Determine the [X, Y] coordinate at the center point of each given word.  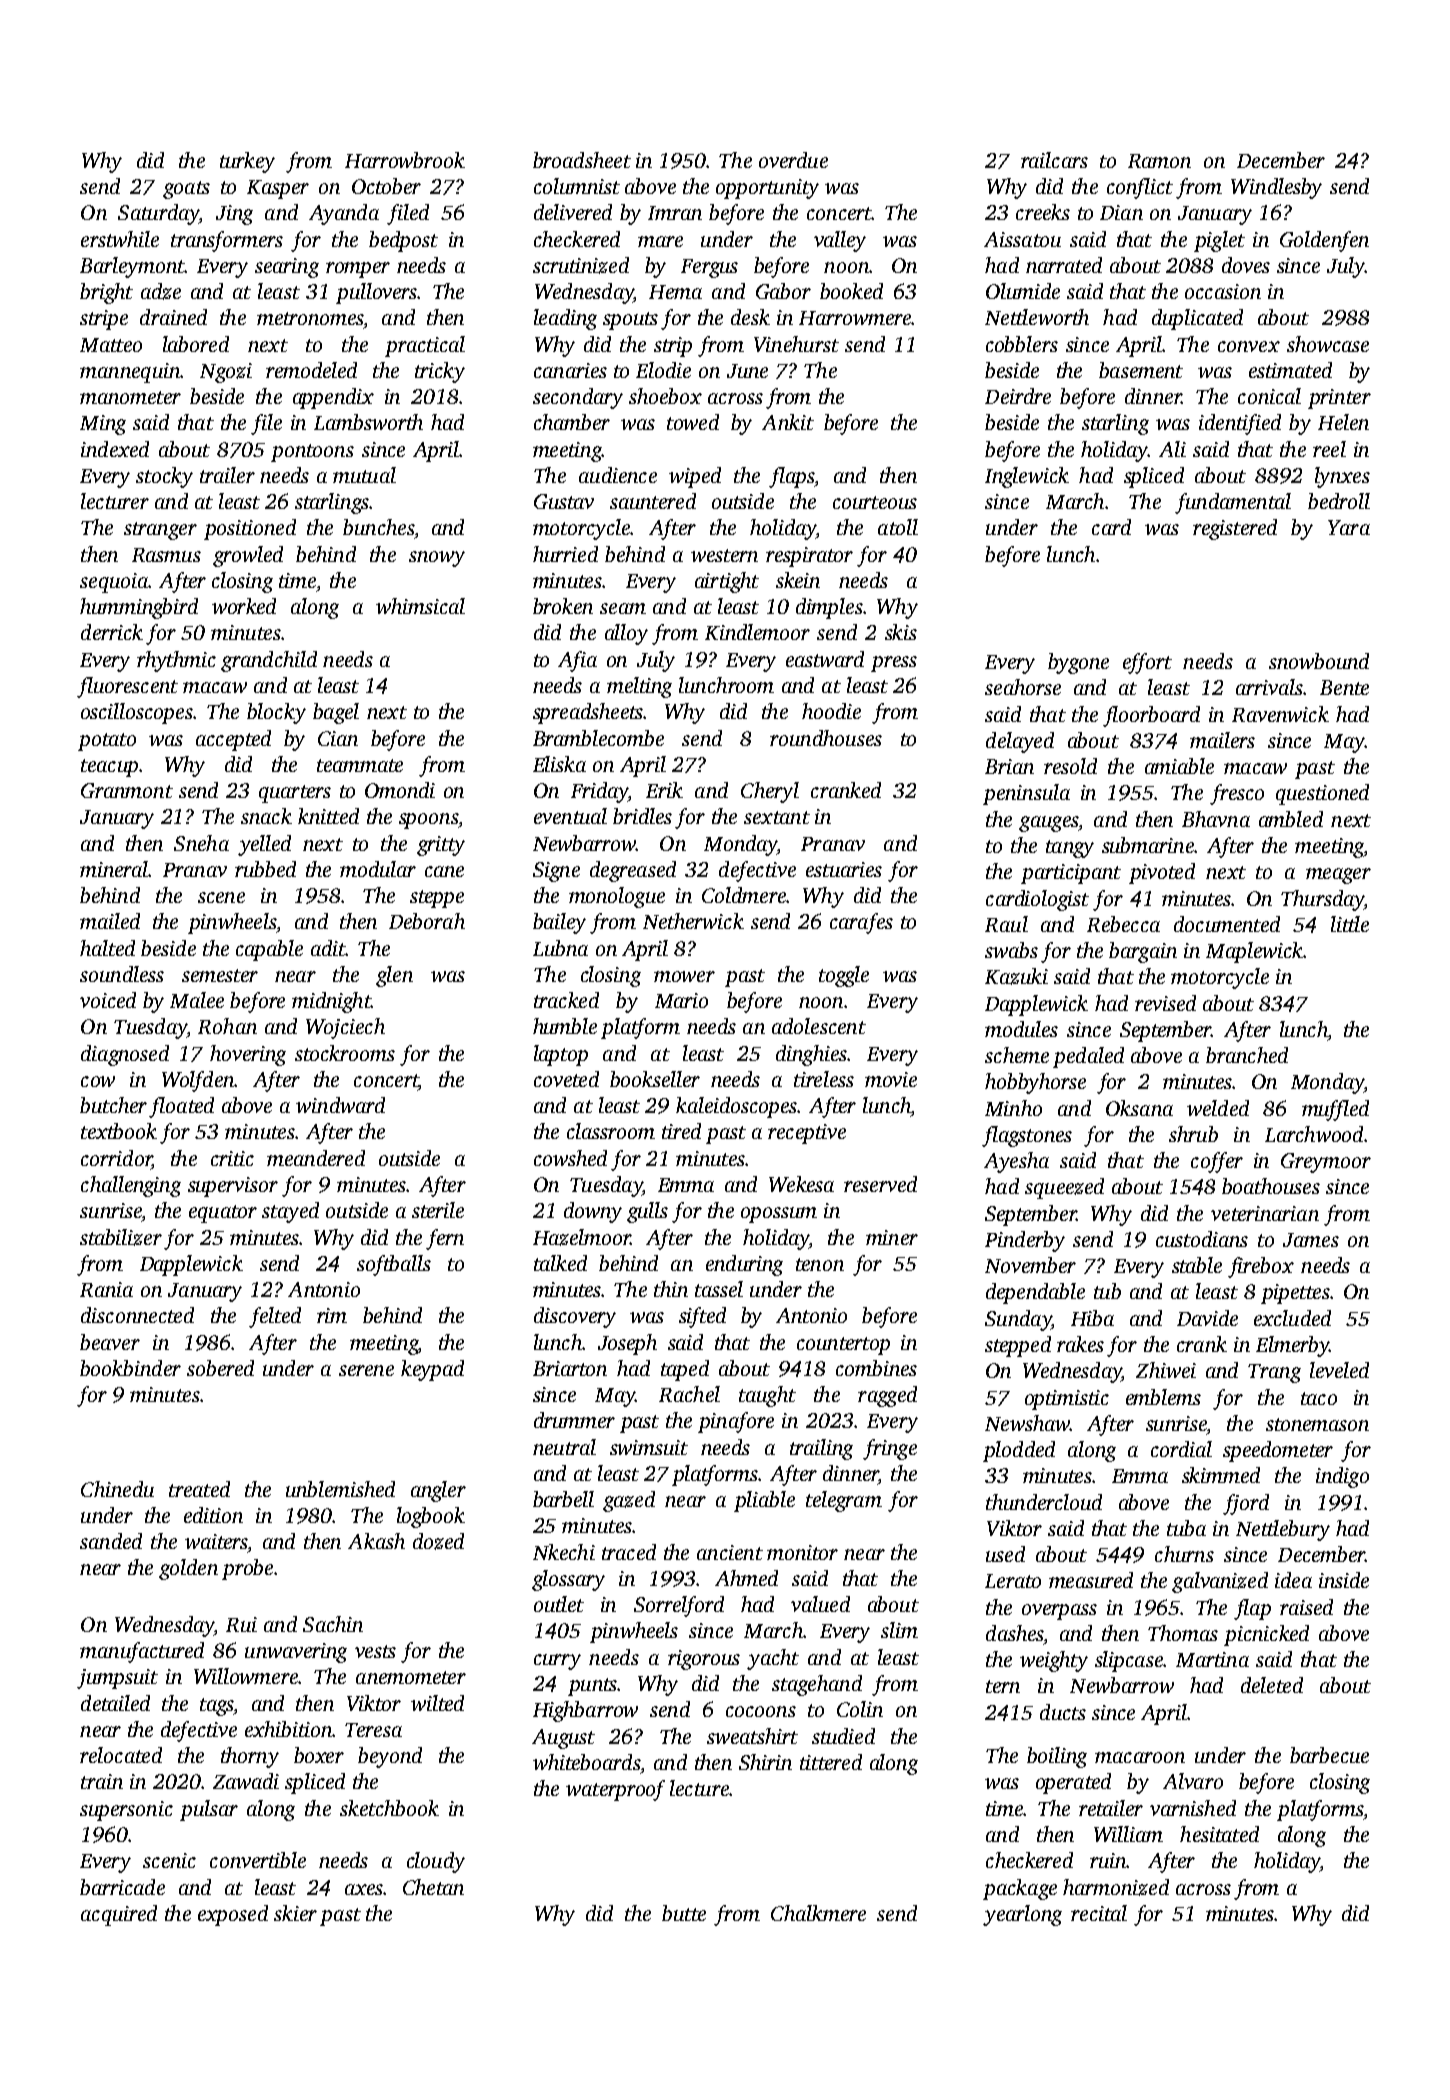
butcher [113, 1105]
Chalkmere [818, 1913]
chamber [572, 422]
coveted [566, 1079]
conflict [1140, 188]
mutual [364, 475]
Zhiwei [1166, 1370]
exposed [233, 1915]
